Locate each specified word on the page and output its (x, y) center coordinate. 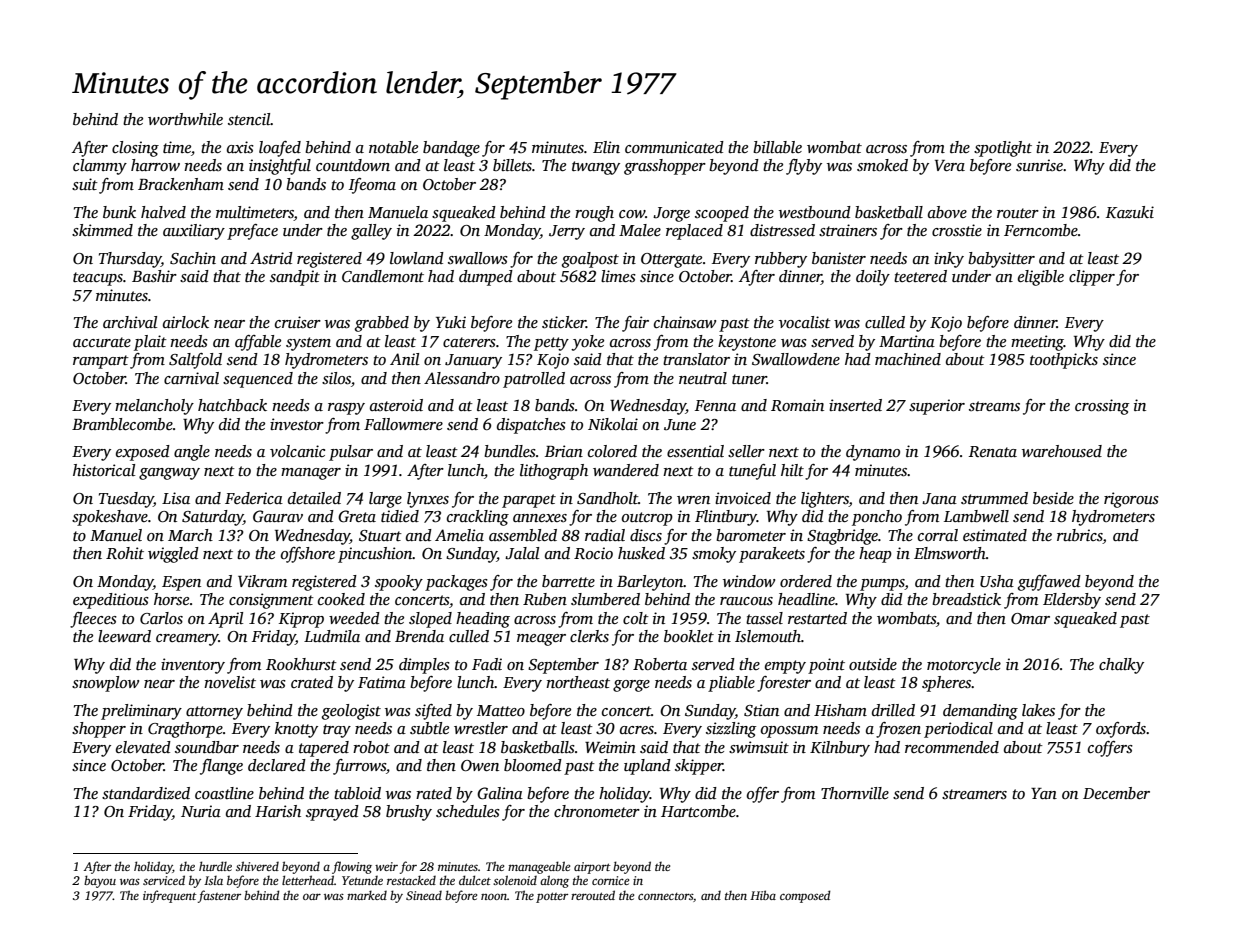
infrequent (170, 896)
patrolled (534, 380)
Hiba (763, 895)
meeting (1037, 343)
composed (805, 896)
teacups (98, 279)
